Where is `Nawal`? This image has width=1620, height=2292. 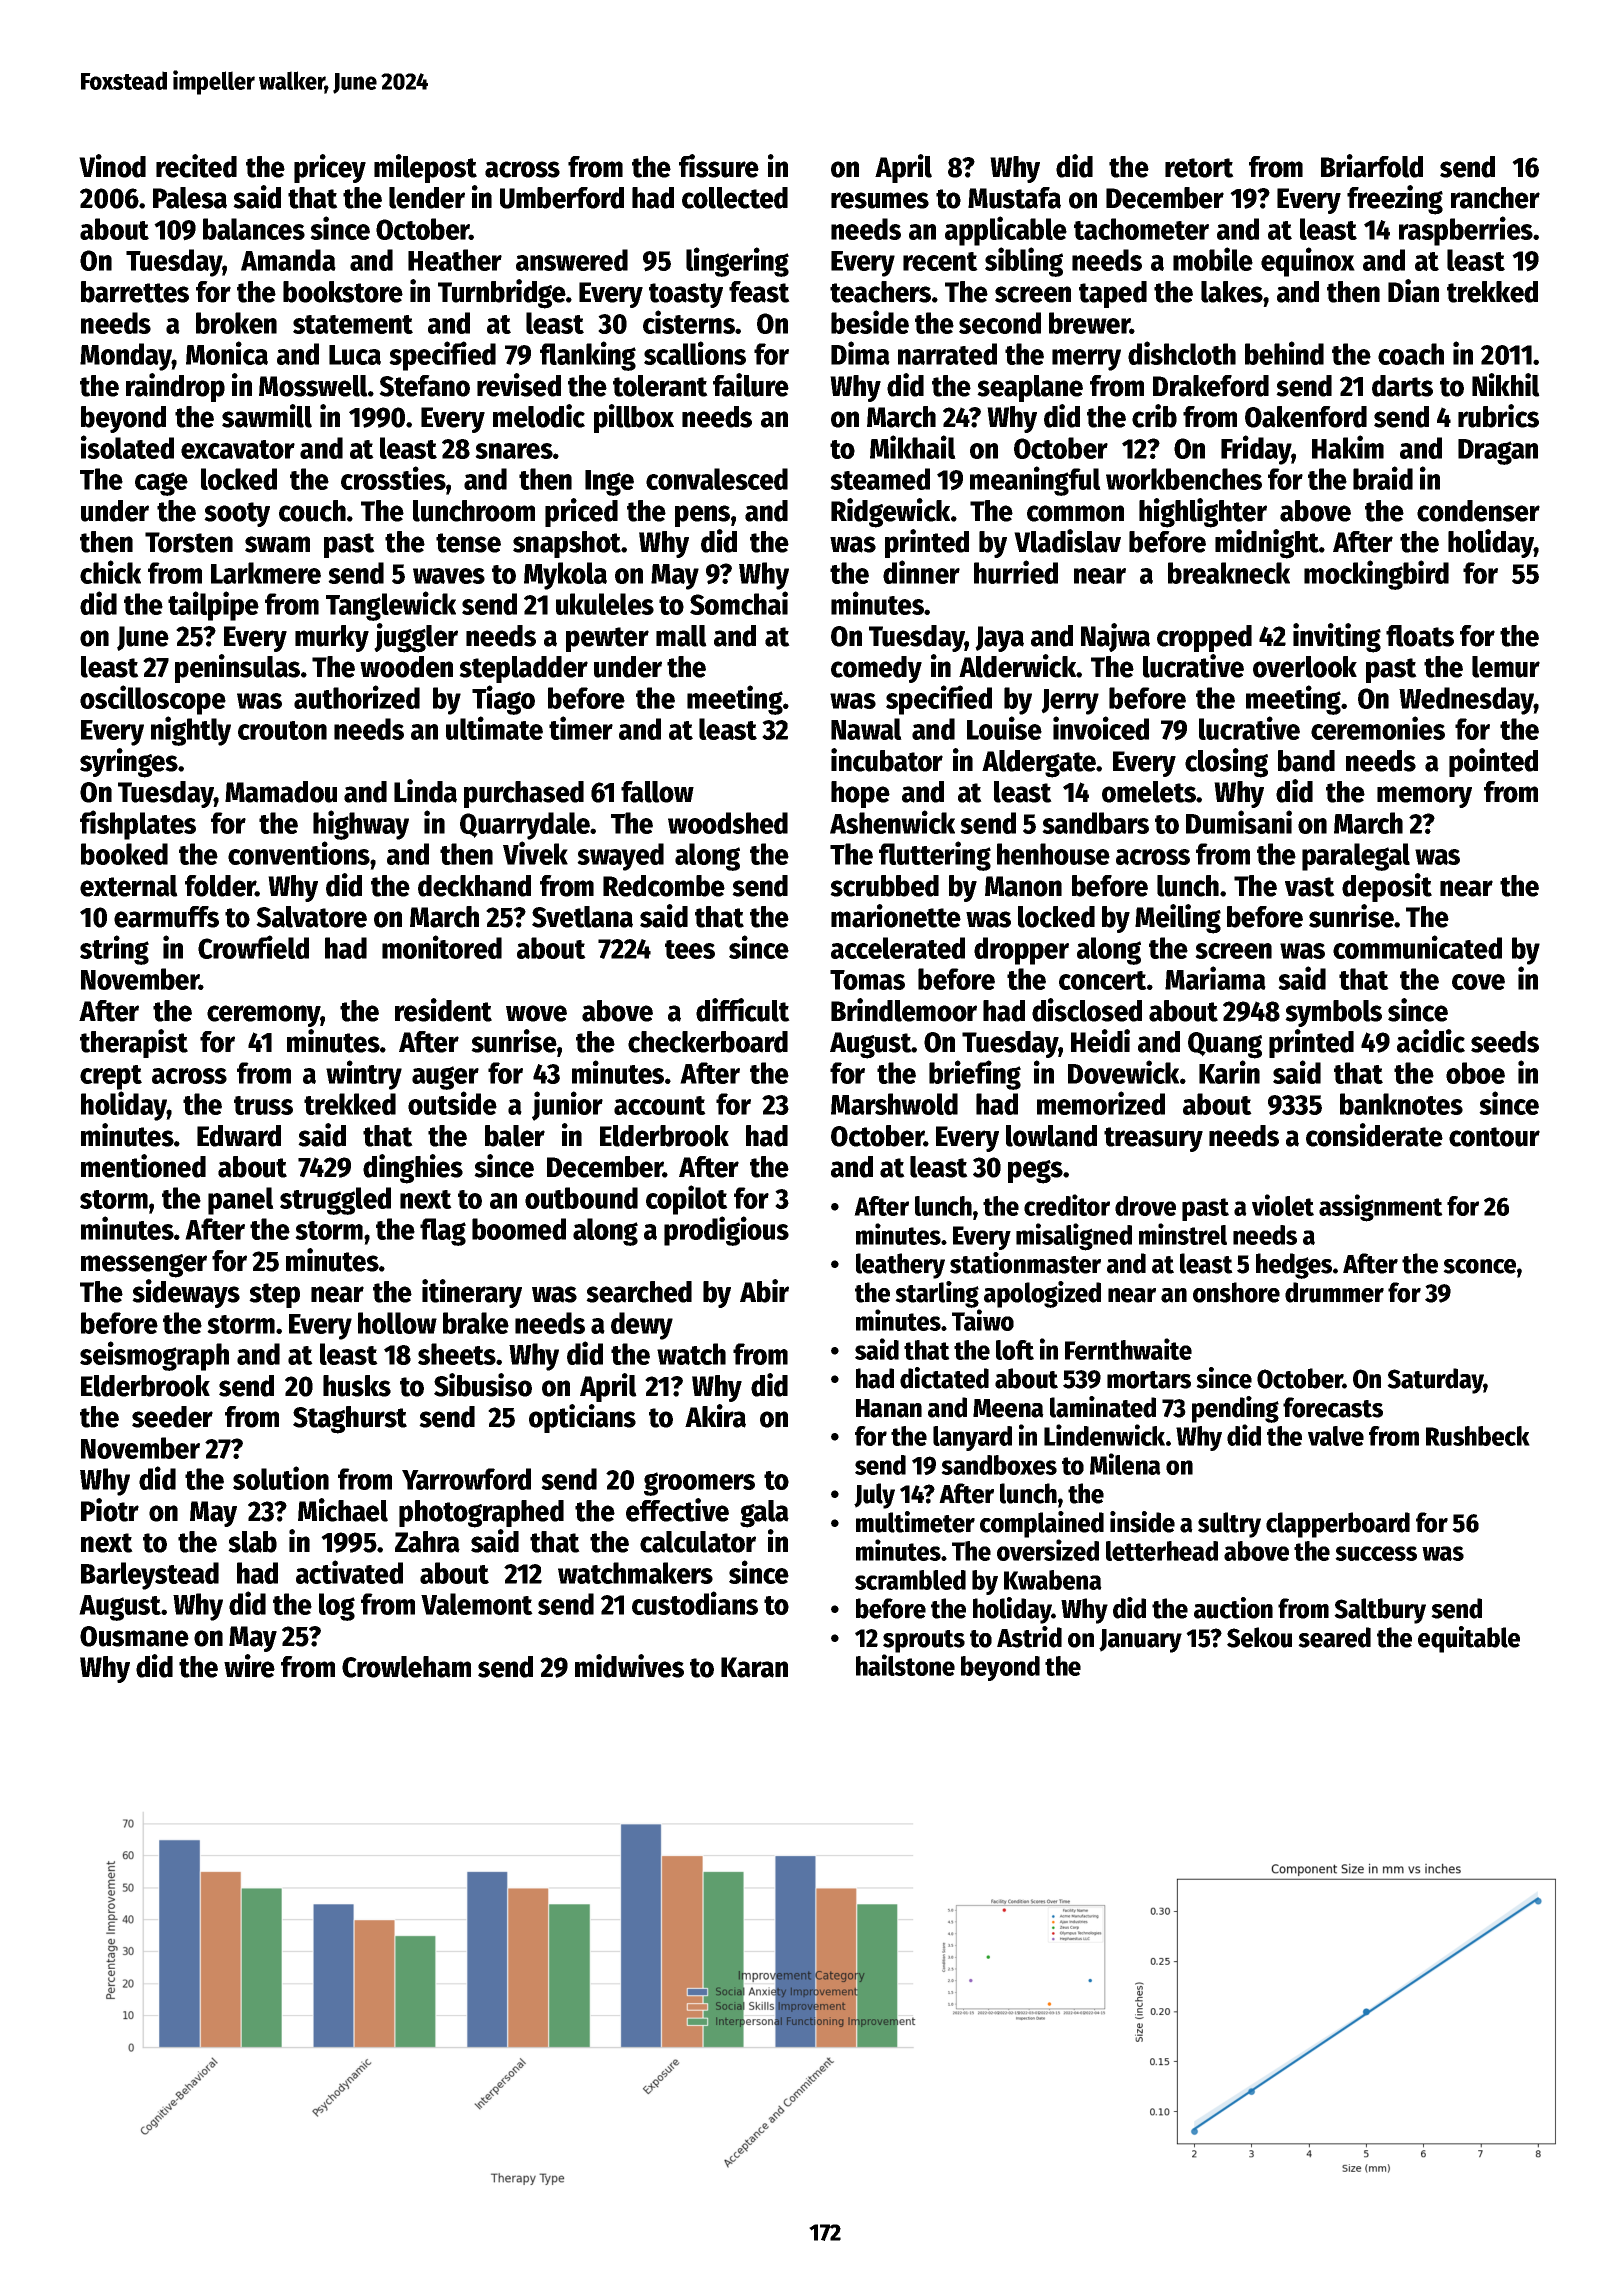
Nawal is located at coordinates (866, 729).
